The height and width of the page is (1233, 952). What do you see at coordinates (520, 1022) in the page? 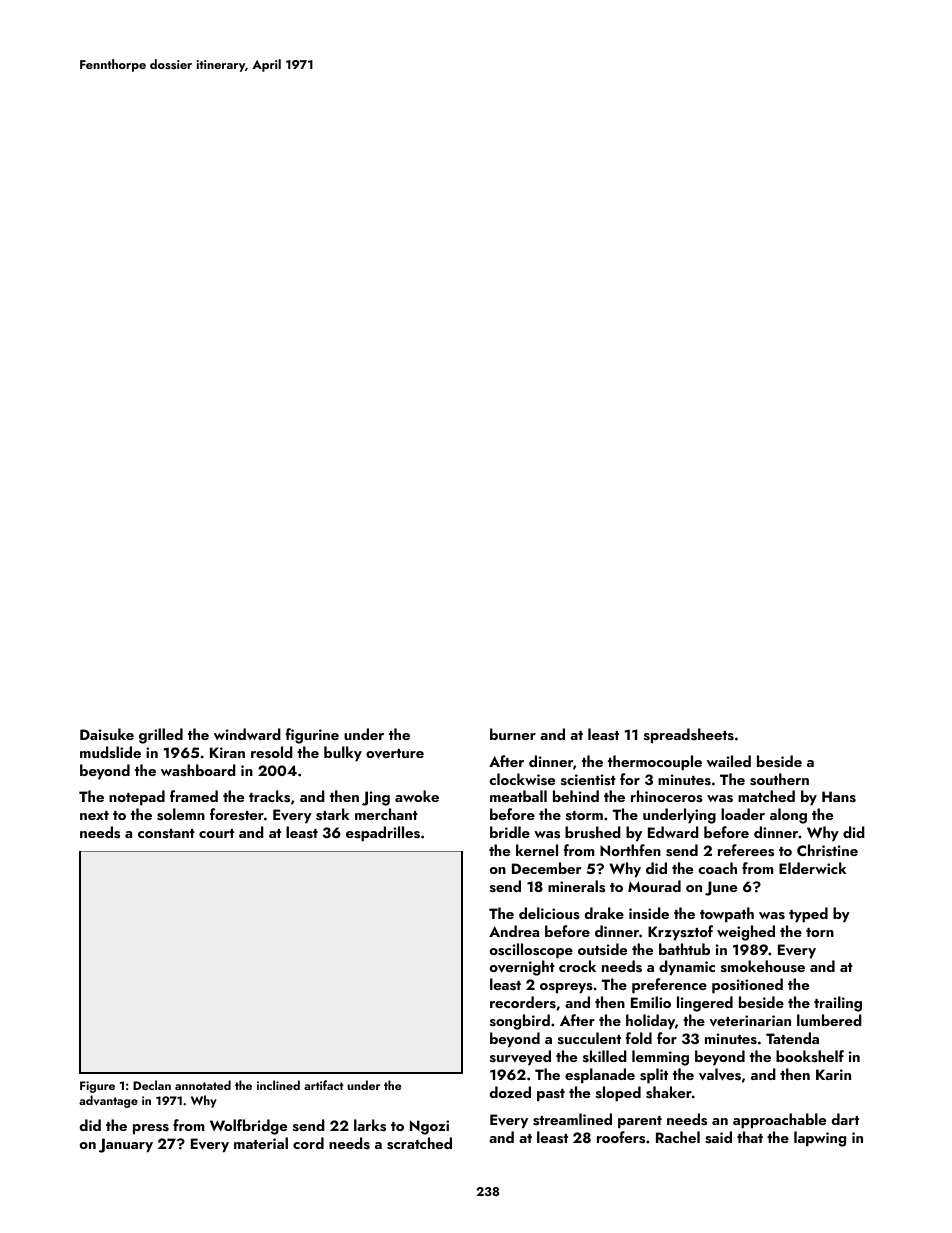
I see `songbird` at bounding box center [520, 1022].
